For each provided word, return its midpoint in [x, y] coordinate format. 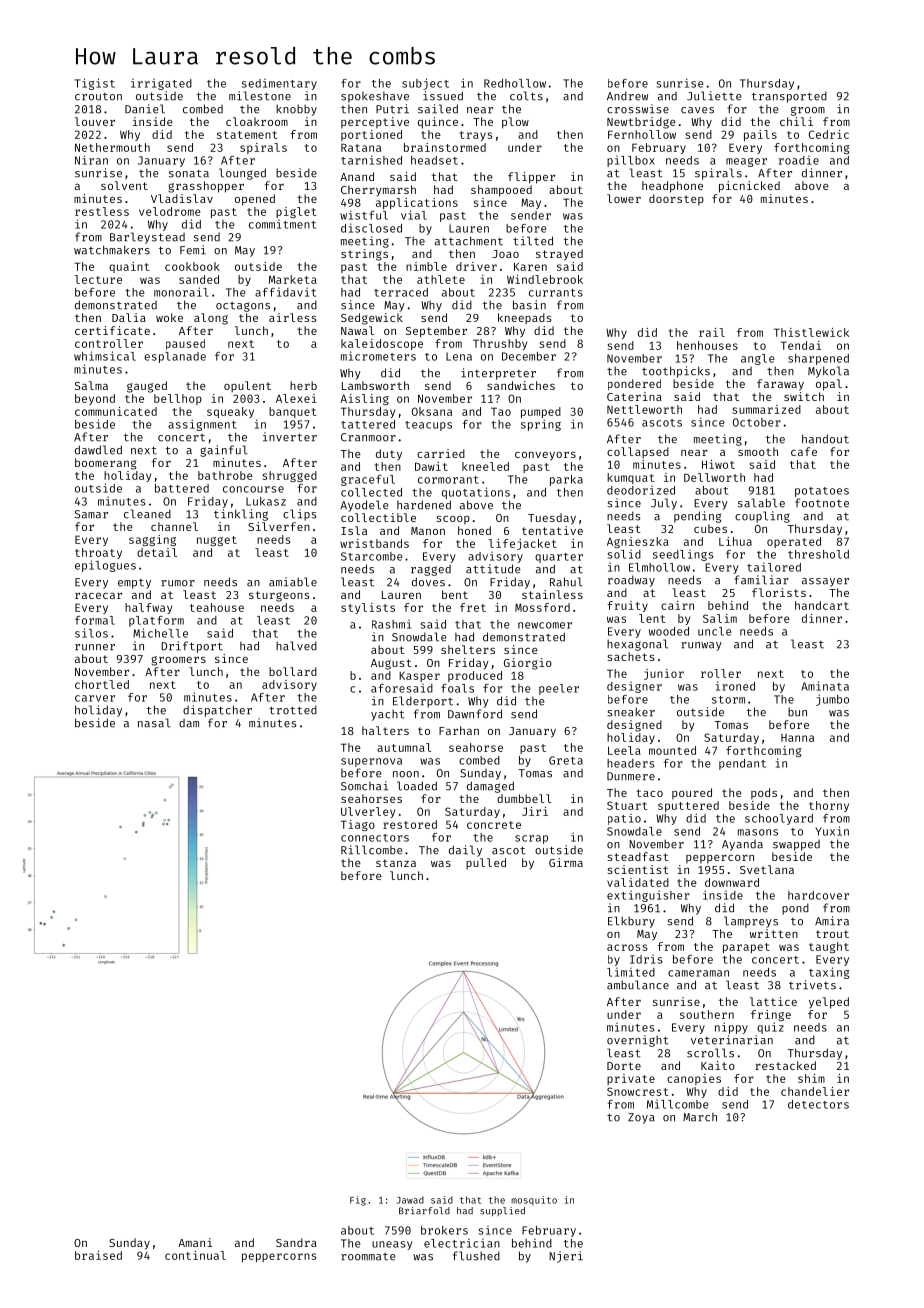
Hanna [797, 738]
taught [829, 947]
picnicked [749, 187]
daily [465, 851]
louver [95, 121]
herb [303, 385]
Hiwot [718, 464]
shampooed [501, 191]
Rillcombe [372, 850]
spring [541, 425]
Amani [195, 1242]
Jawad [410, 1200]
